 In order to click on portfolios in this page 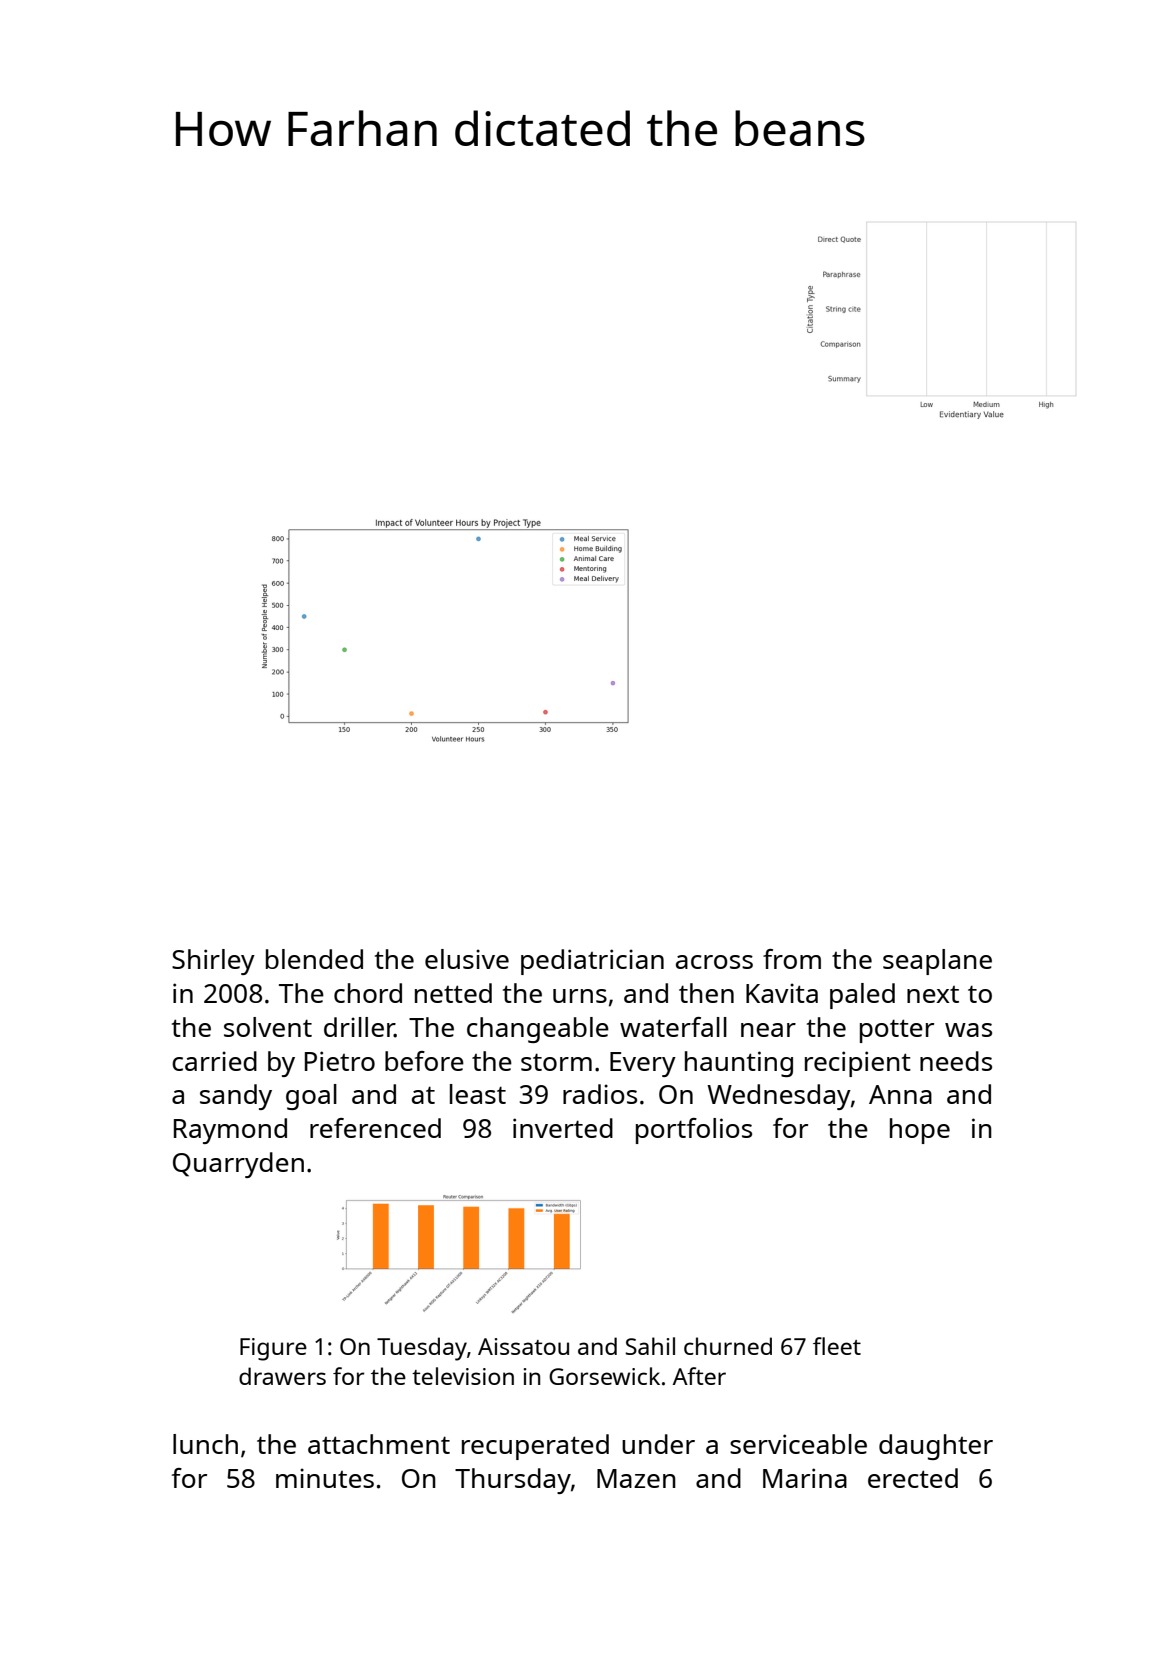, I will do `click(694, 1131)`.
